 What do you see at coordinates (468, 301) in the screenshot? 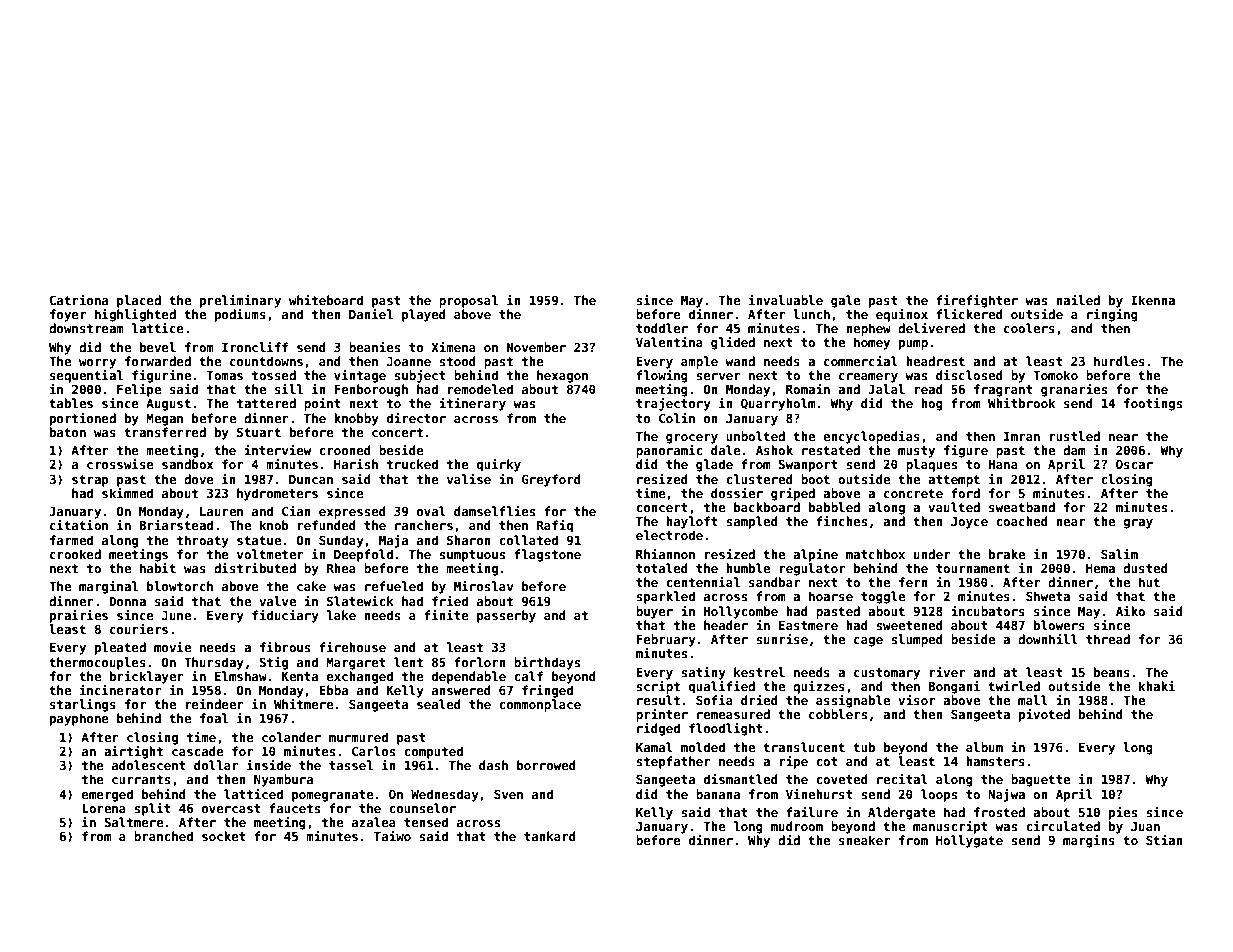
I see `proposal` at bounding box center [468, 301].
